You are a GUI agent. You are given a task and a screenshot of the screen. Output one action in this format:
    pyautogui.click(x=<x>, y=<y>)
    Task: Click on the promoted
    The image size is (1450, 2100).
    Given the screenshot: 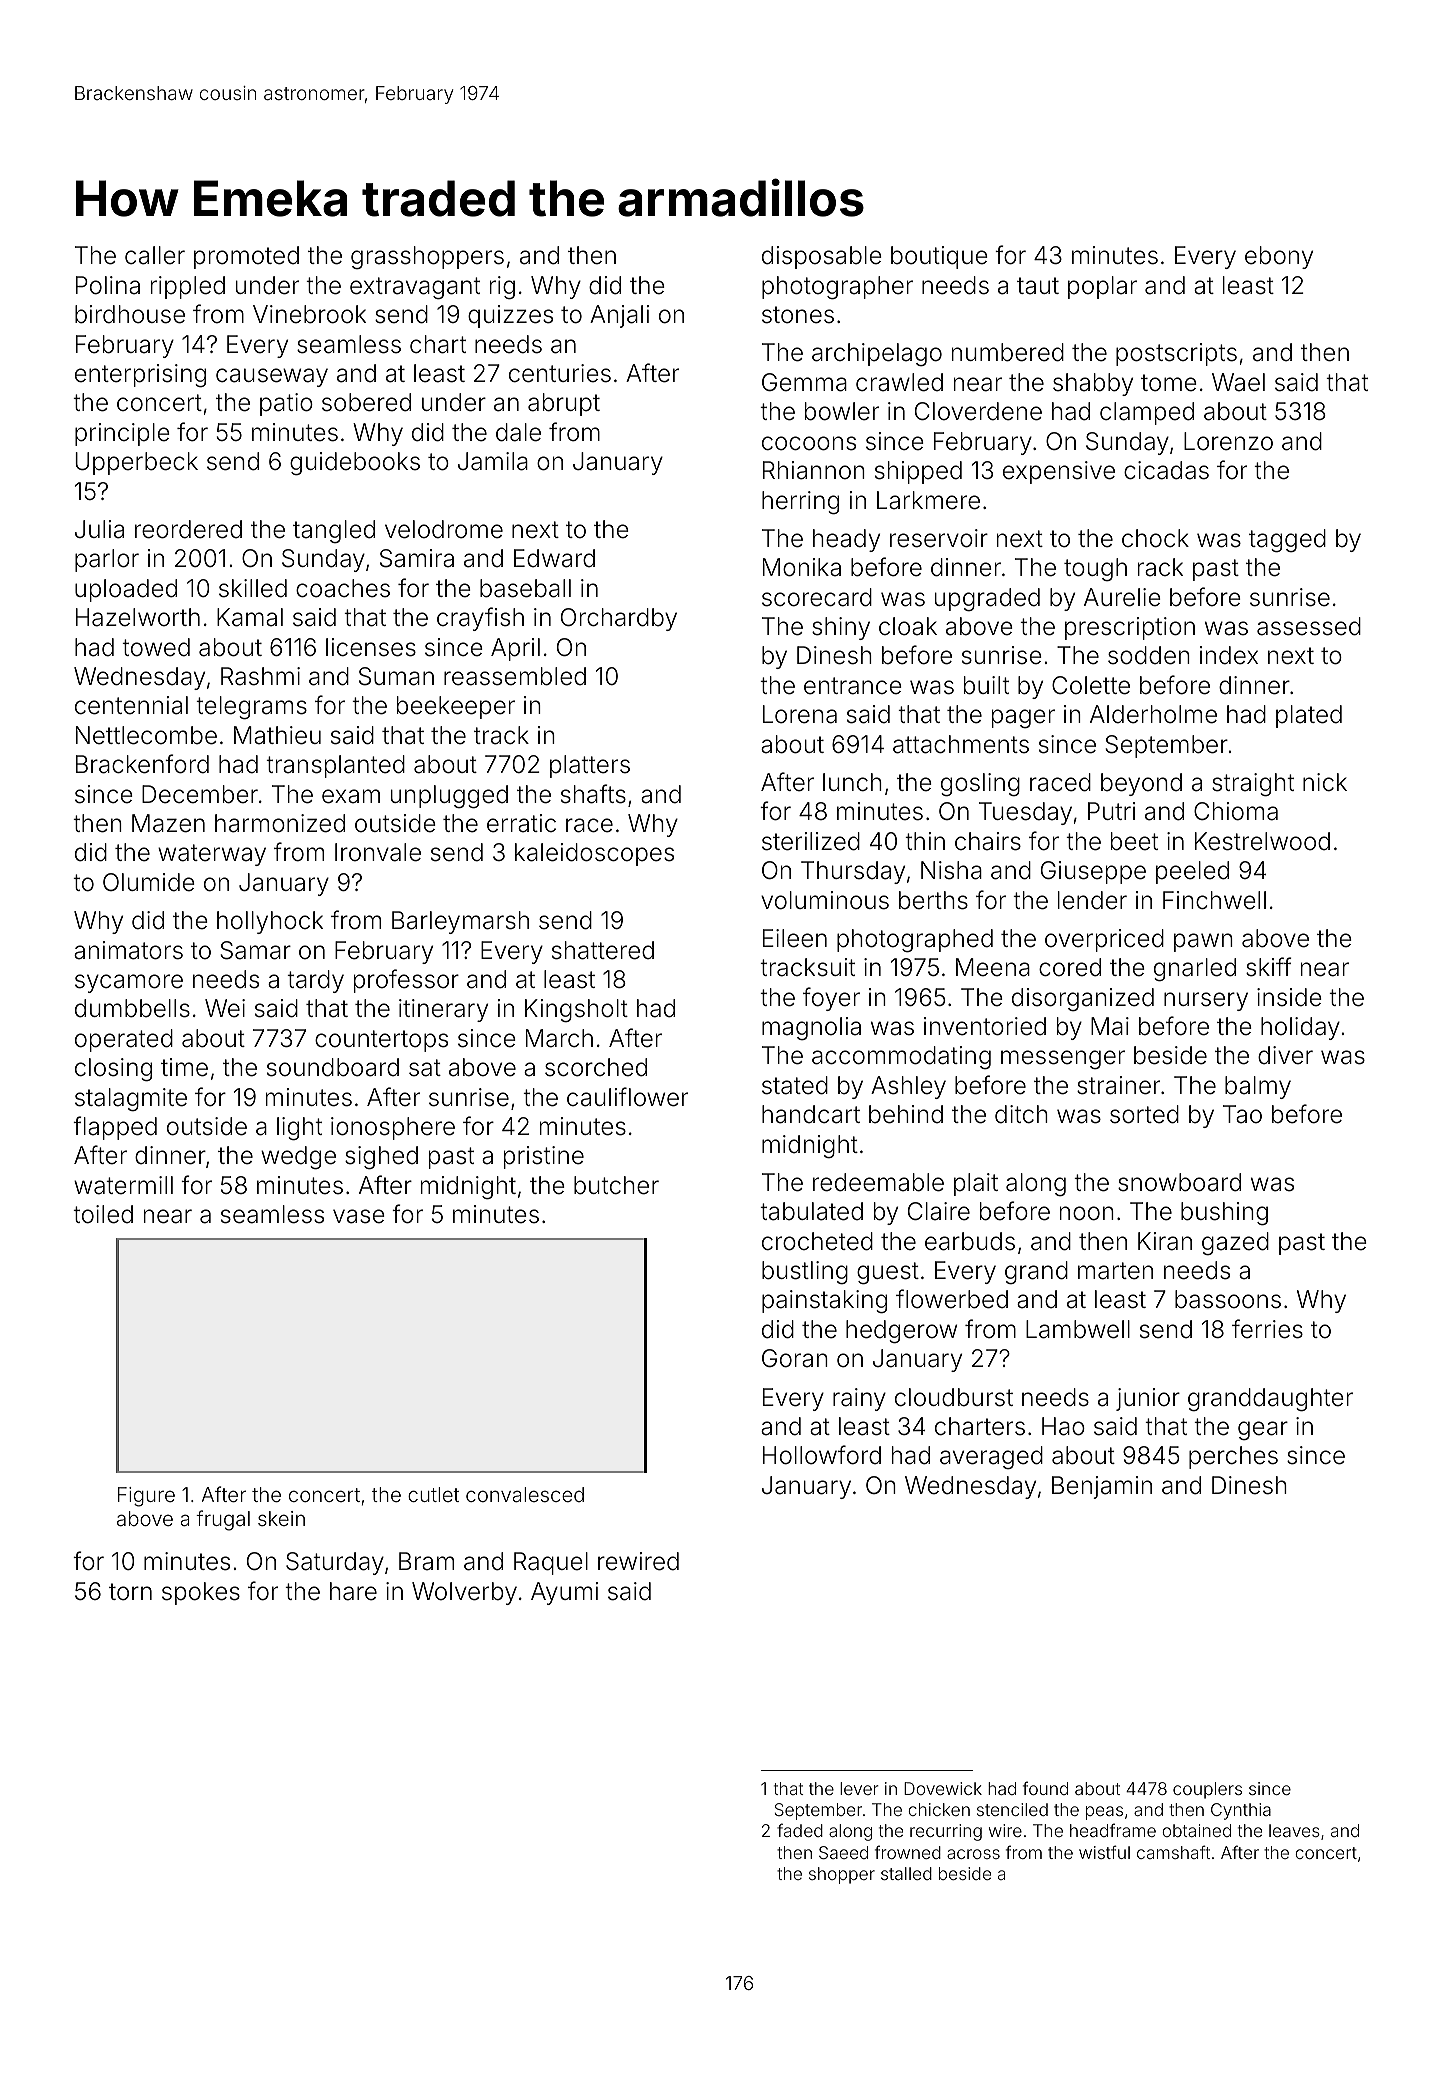 What is the action you would take?
    pyautogui.click(x=246, y=257)
